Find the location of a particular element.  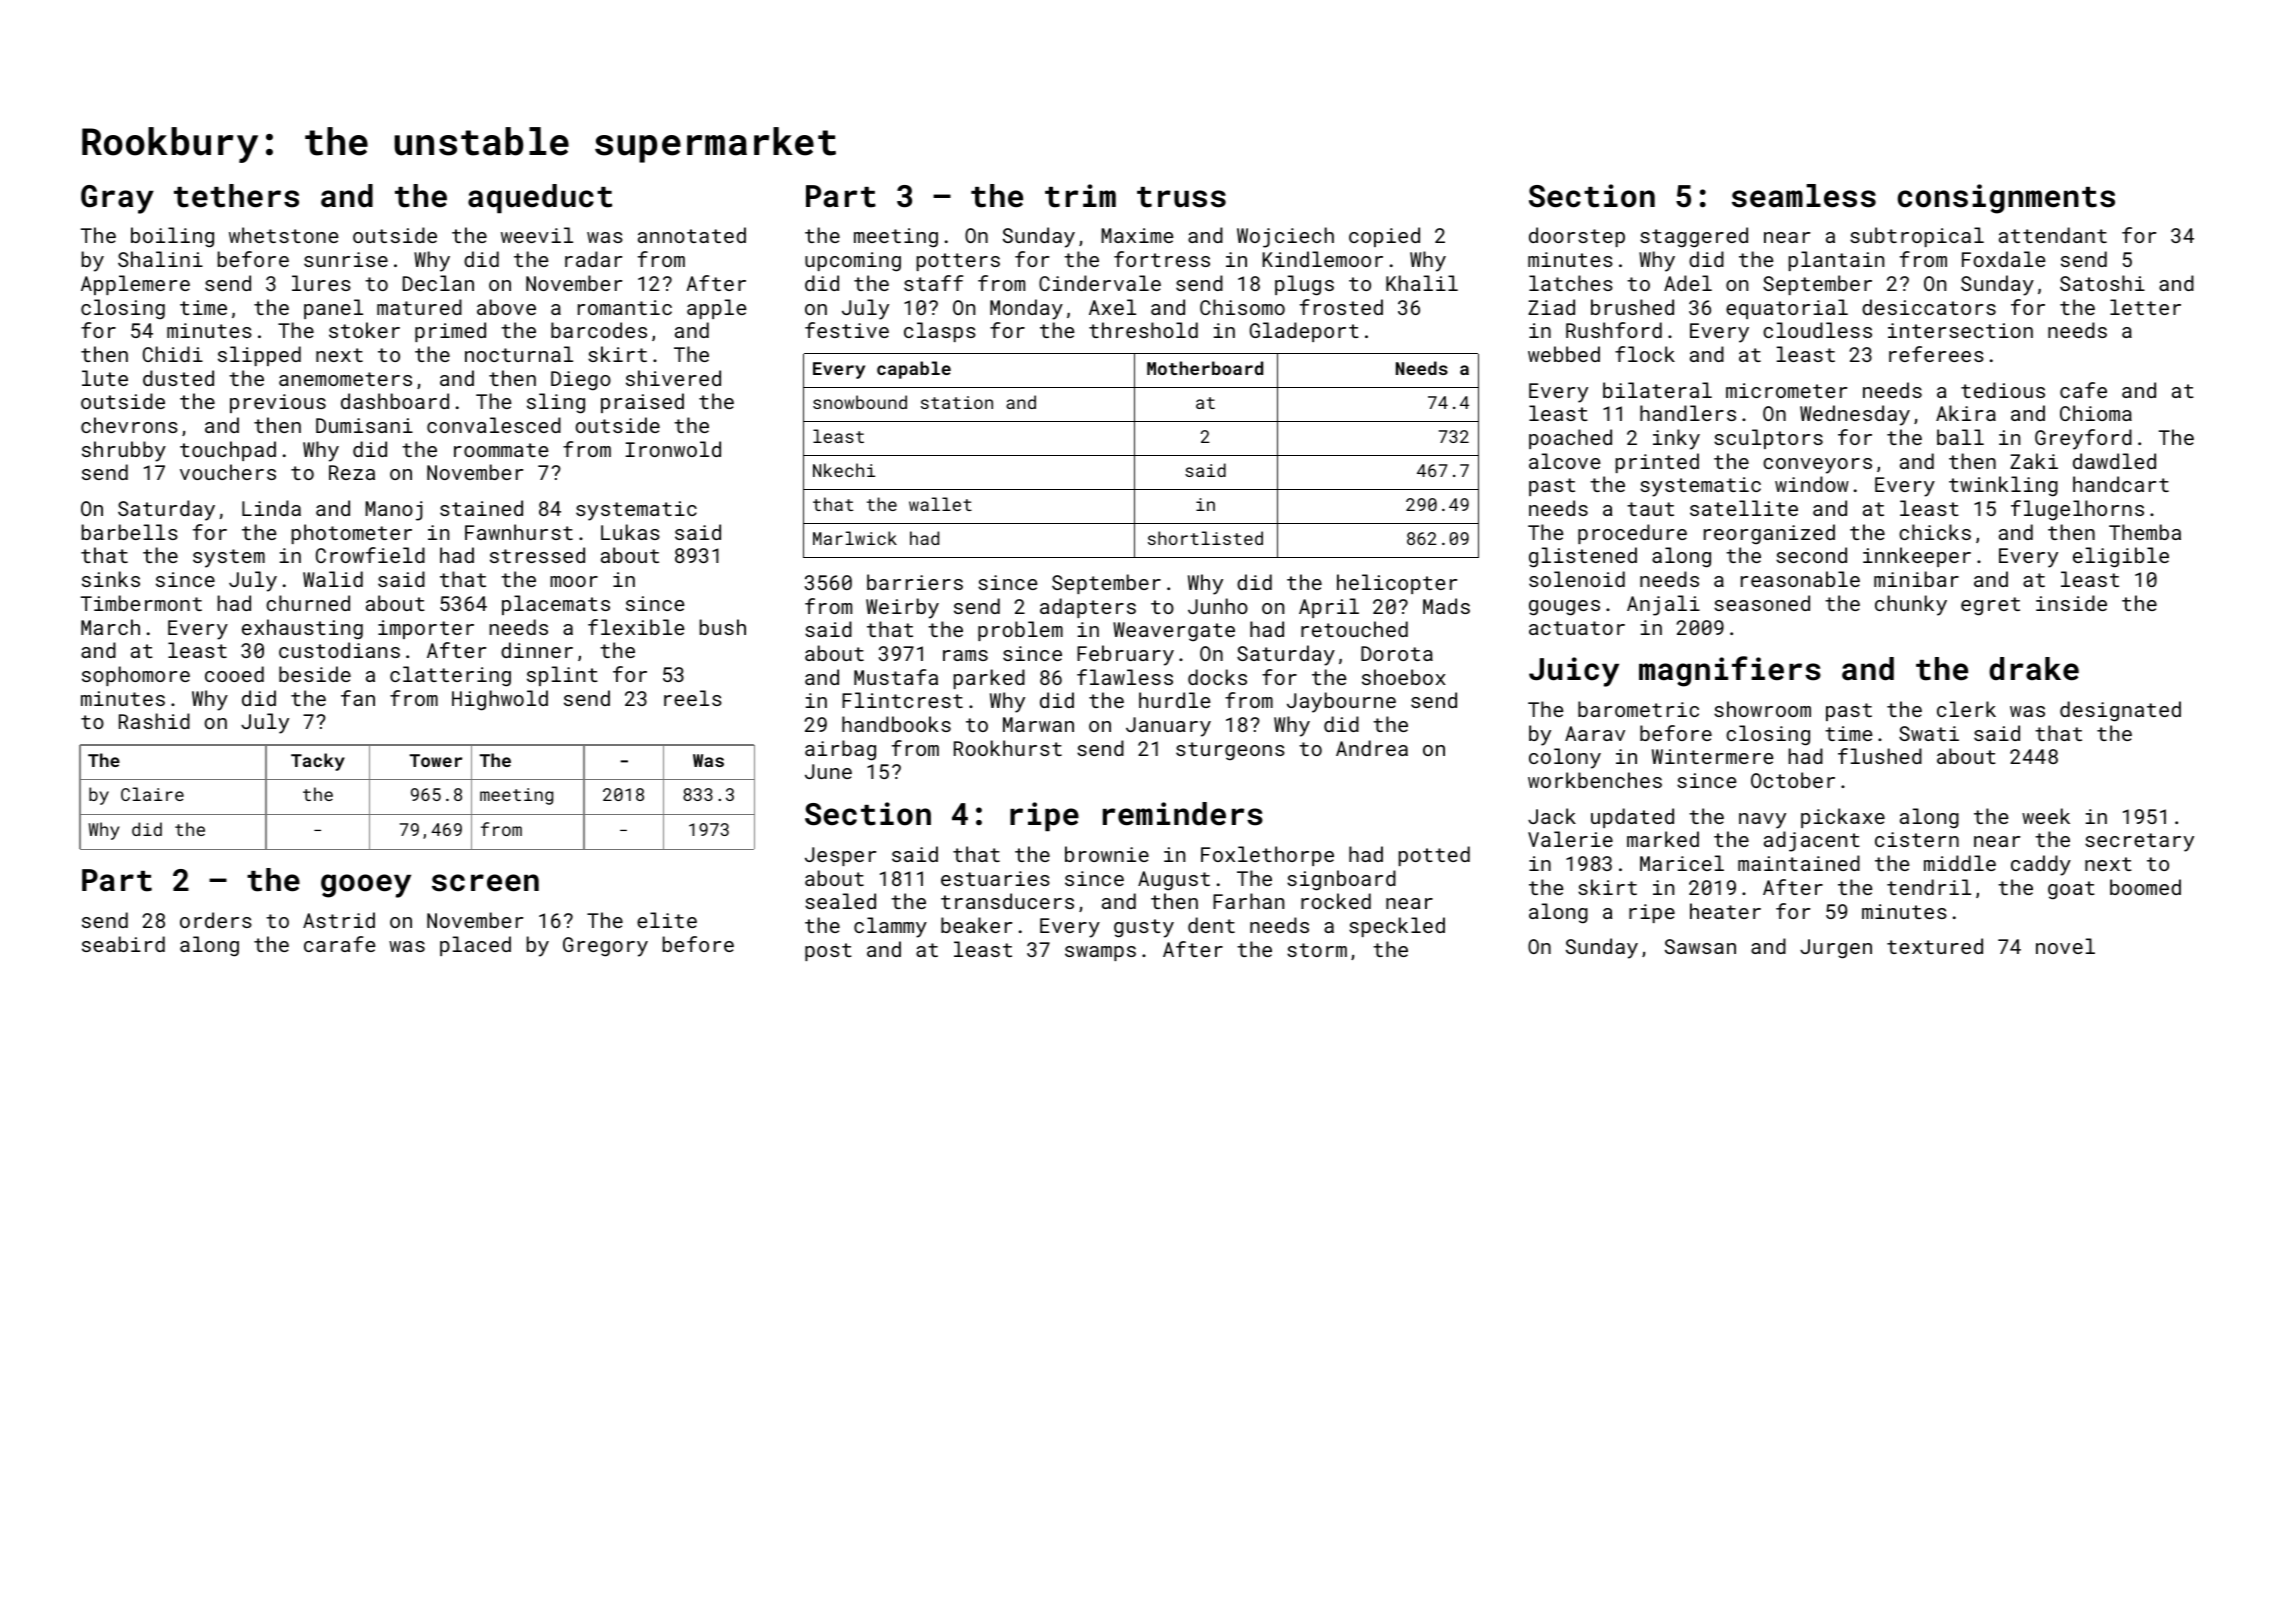

snowbound is located at coordinates (860, 402).
